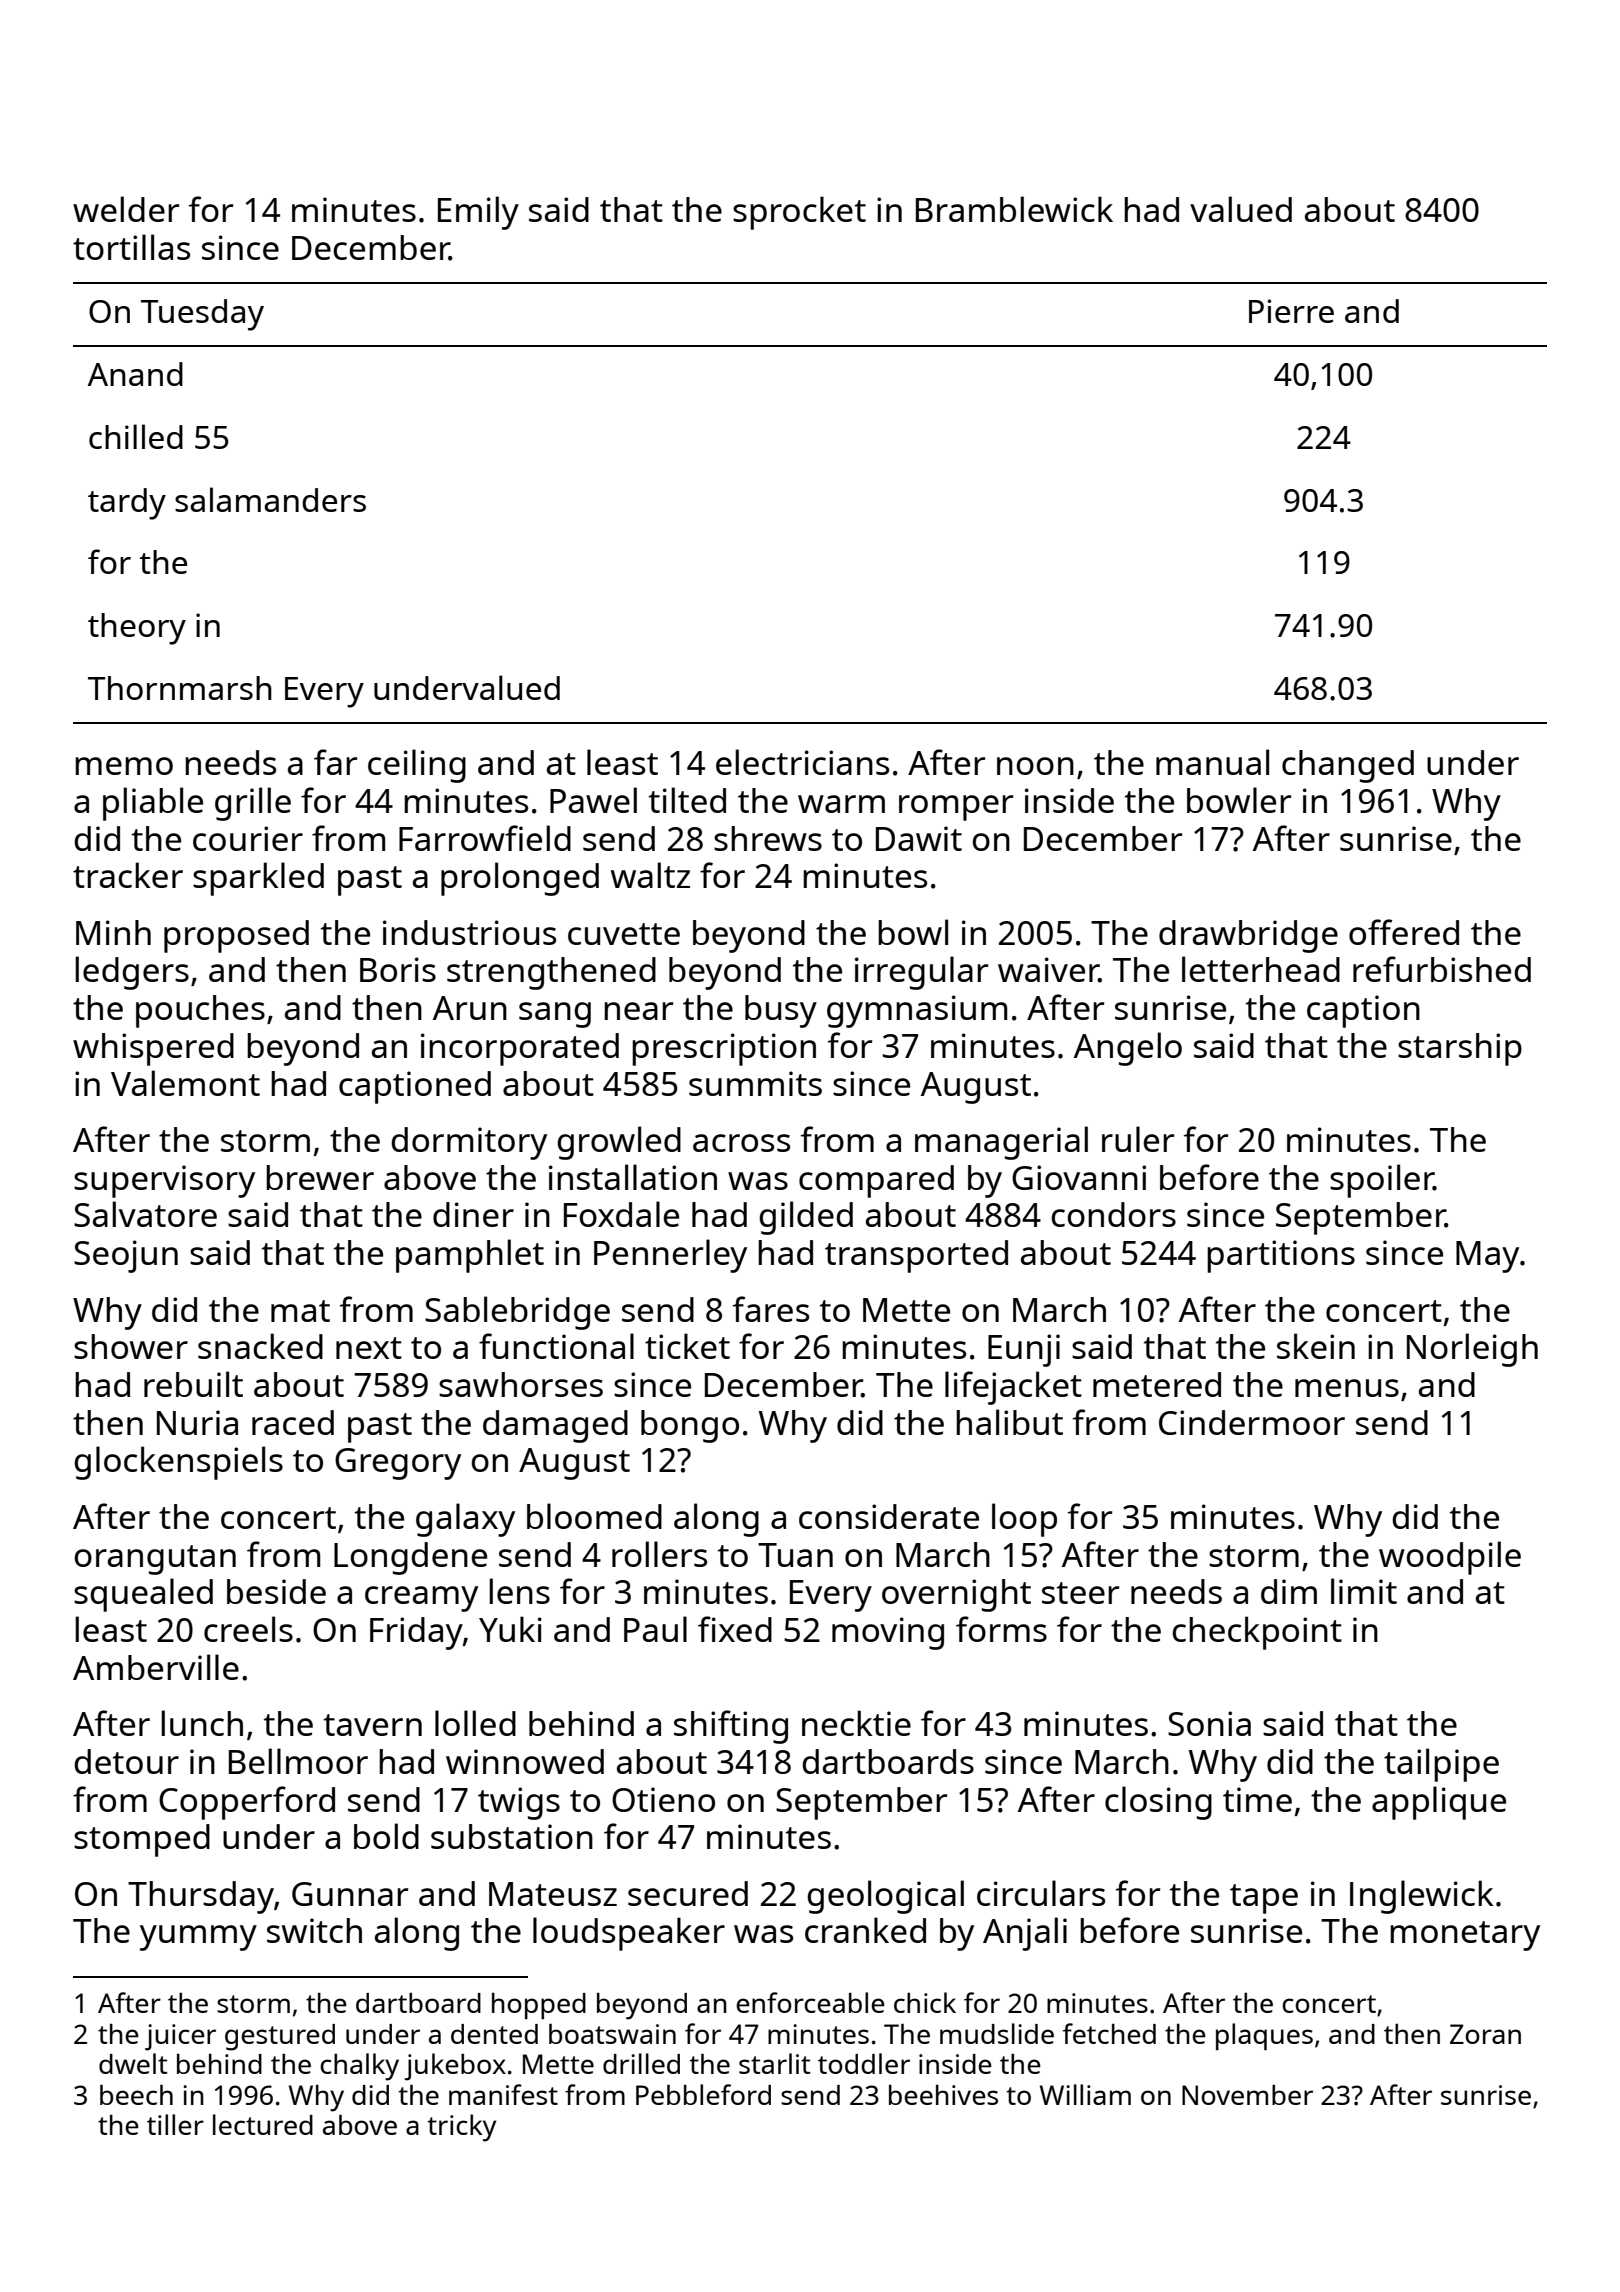 This document has width=1620, height=2292. I want to click on Pawel, so click(593, 800).
